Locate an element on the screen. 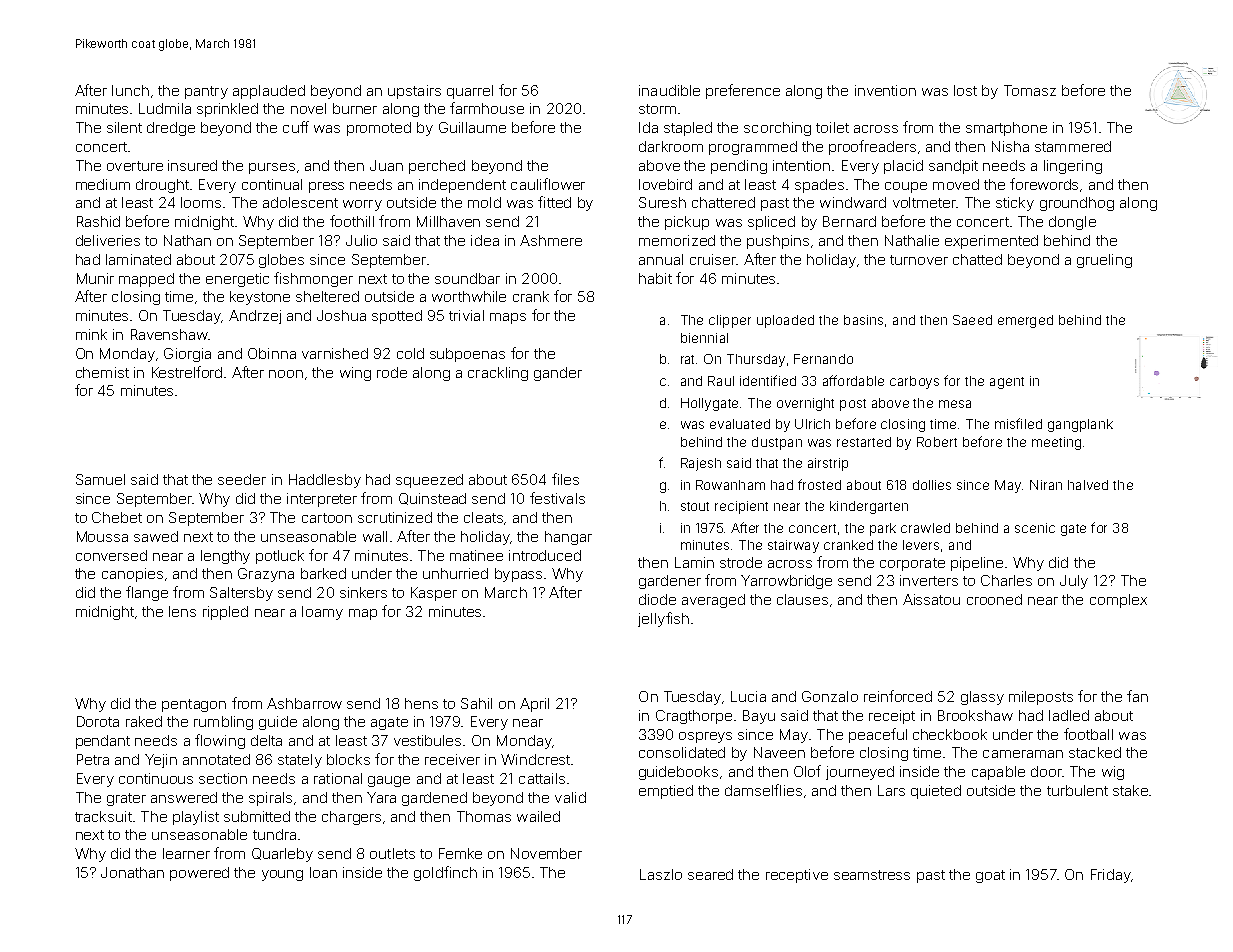 Image resolution: width=1233 pixels, height=952 pixels. Tomasz is located at coordinates (1030, 90).
